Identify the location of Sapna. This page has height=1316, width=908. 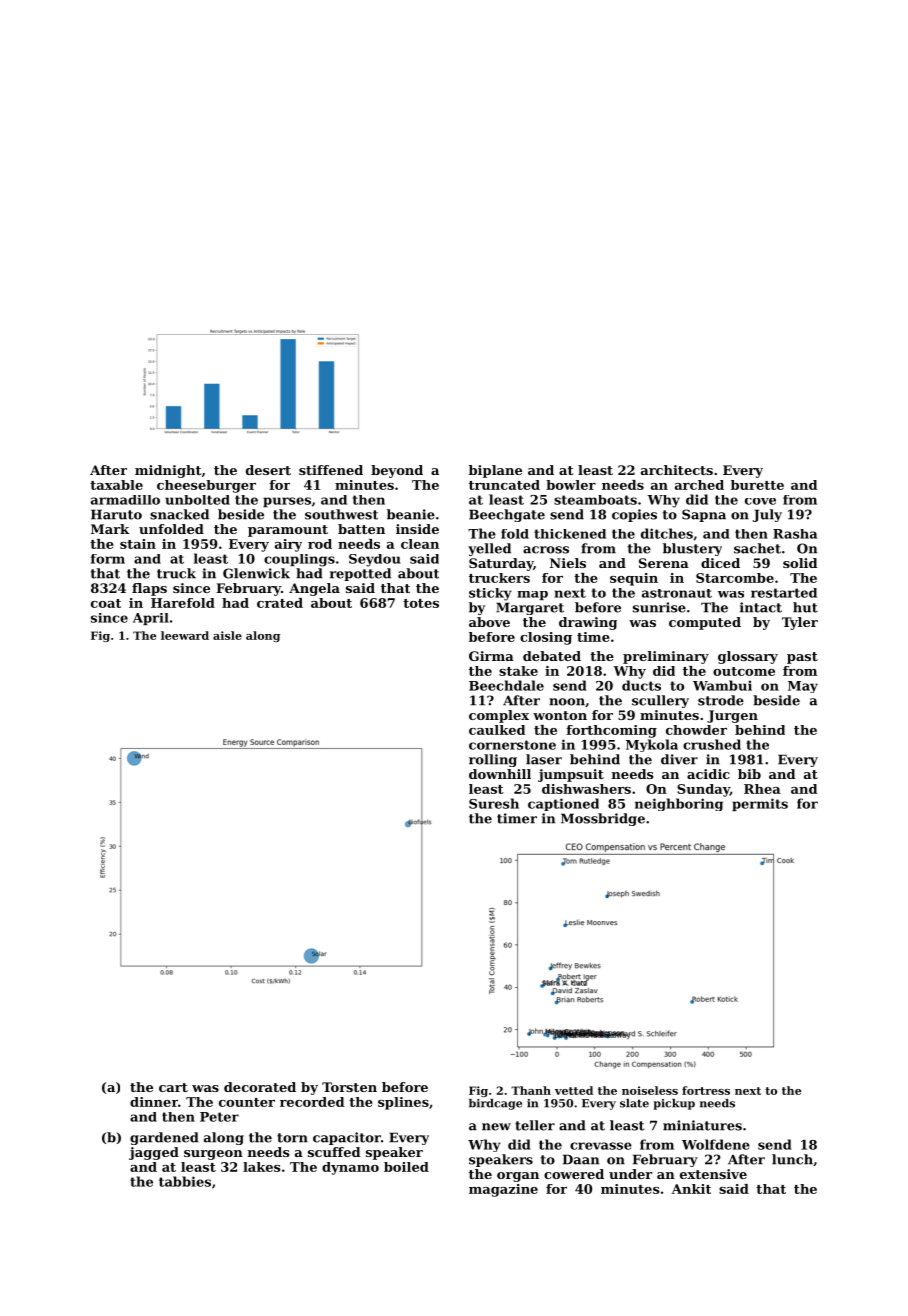
(704, 515).
